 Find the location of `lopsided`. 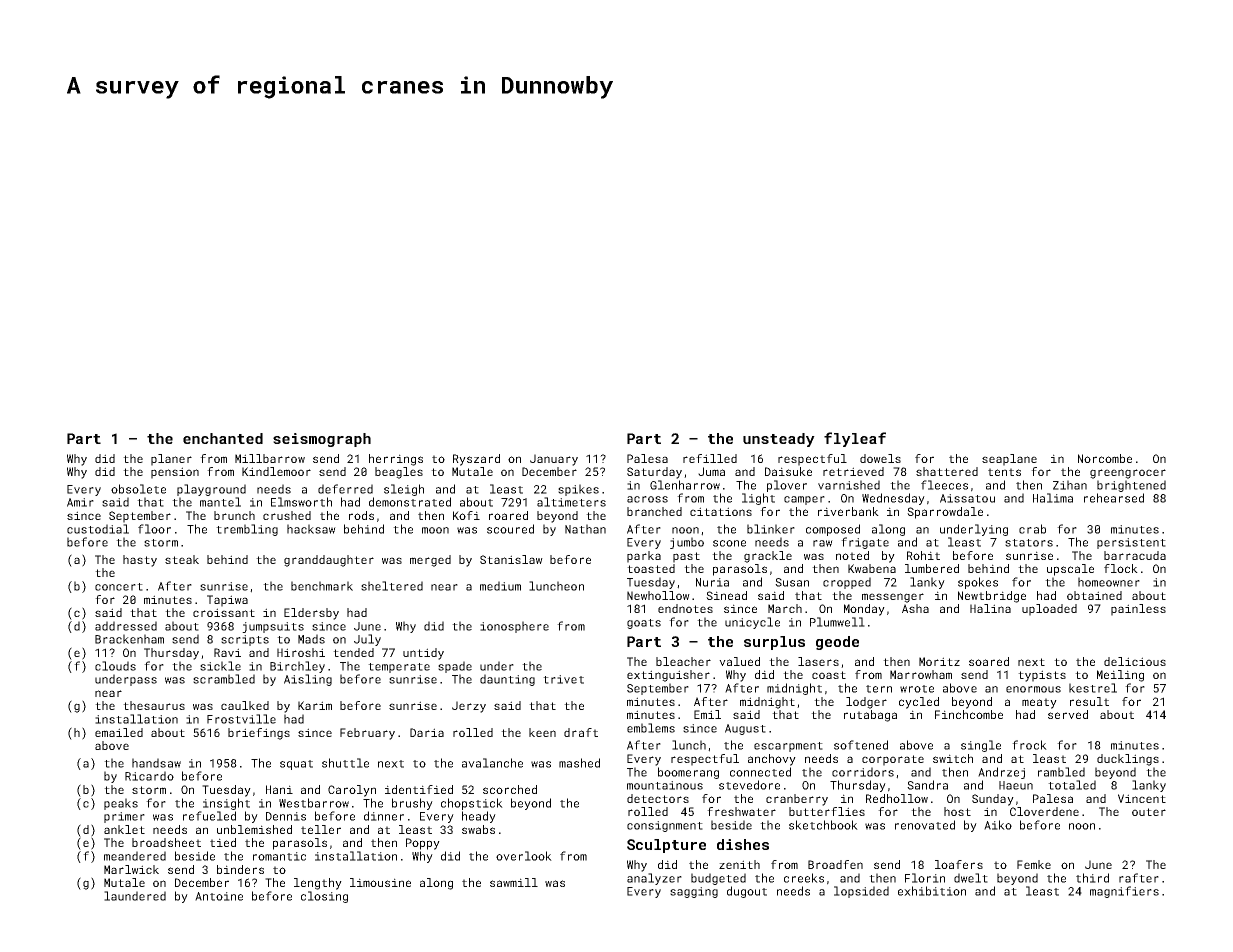

lopsided is located at coordinates (861, 892).
